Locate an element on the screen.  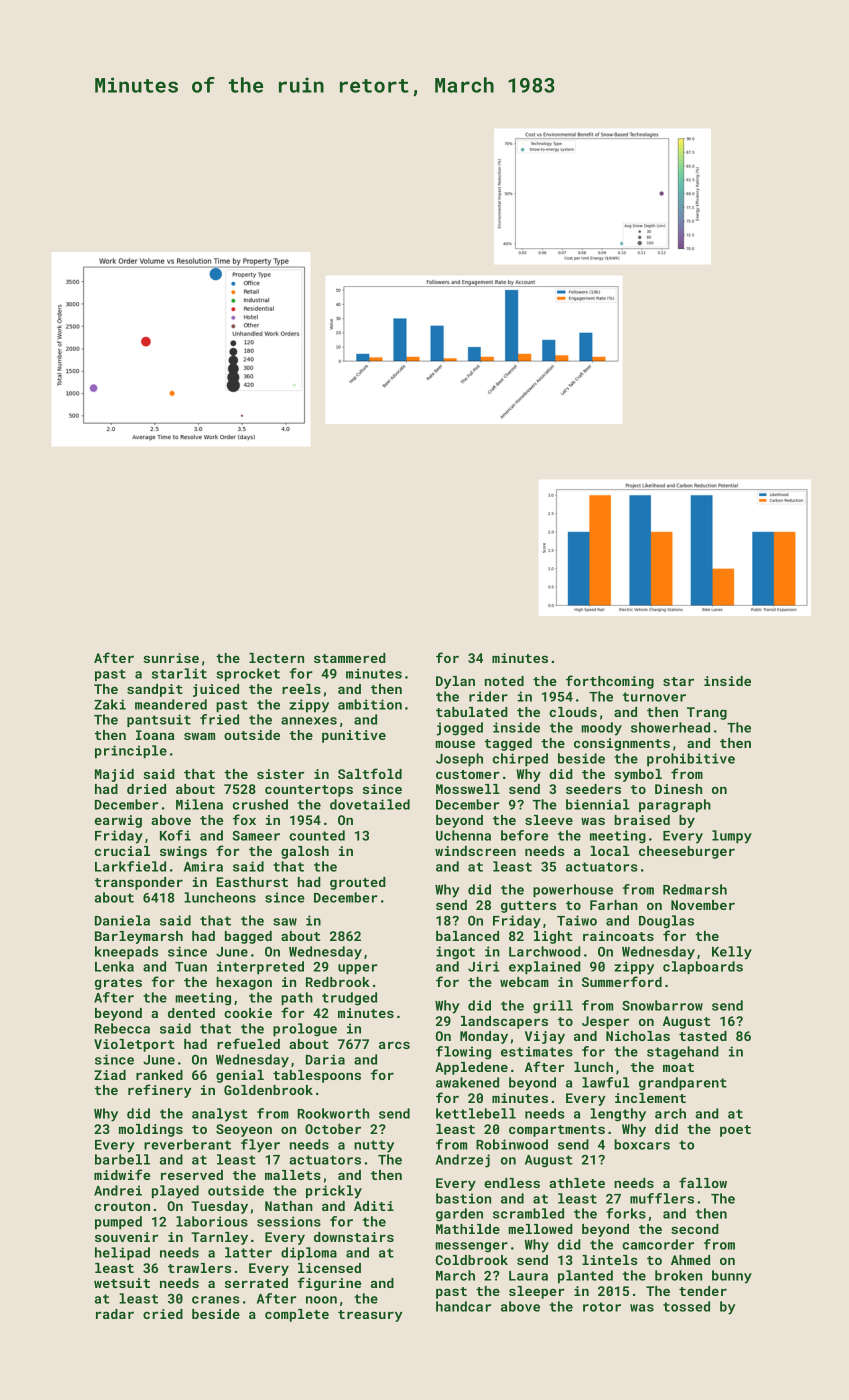
clapboards is located at coordinates (703, 967).
